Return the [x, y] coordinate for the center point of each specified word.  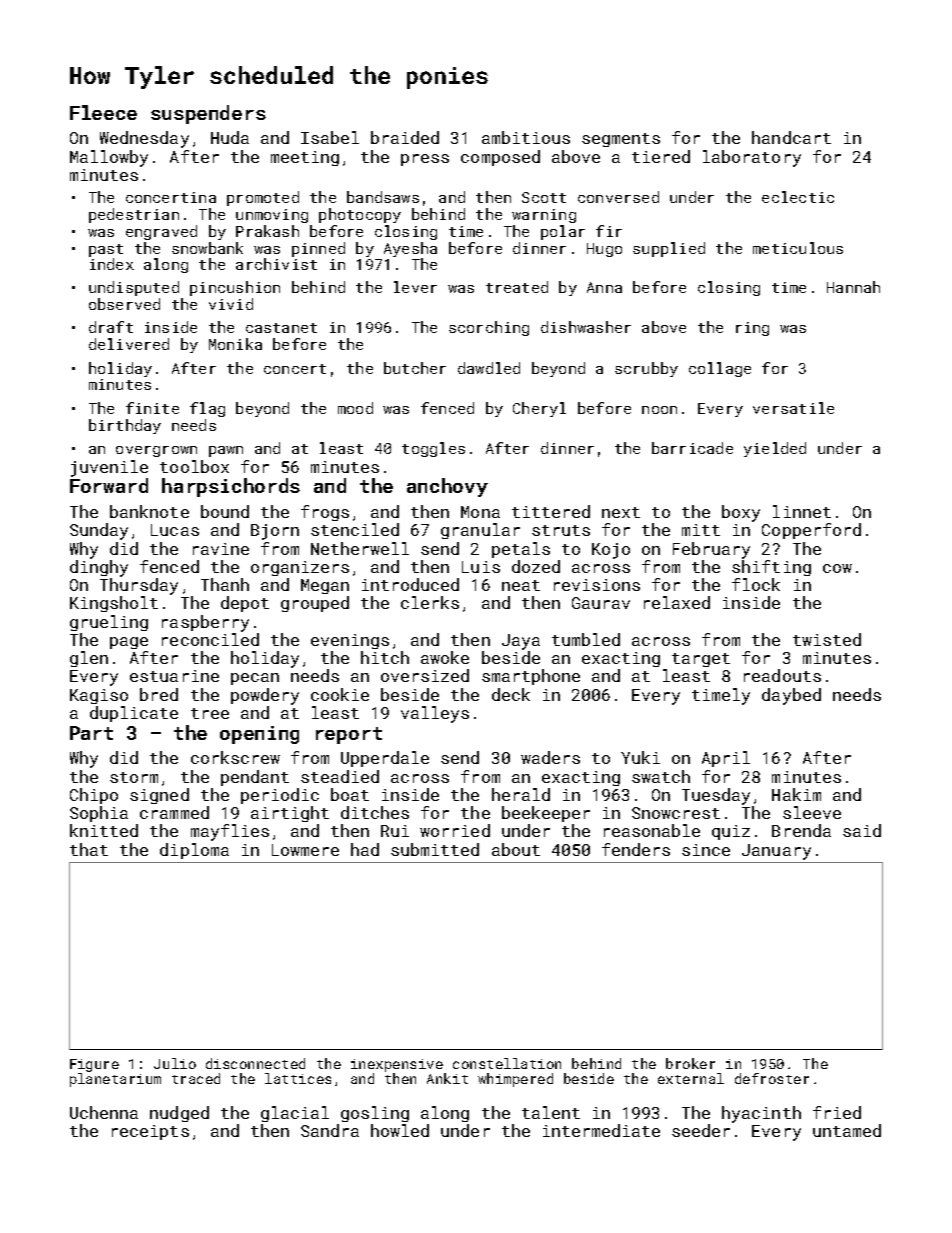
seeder [701, 1130]
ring [752, 329]
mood [355, 408]
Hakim [796, 794]
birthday [125, 426]
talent [551, 1112]
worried [455, 830]
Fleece [103, 112]
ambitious [526, 137]
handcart [791, 137]
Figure [94, 1065]
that [89, 849]
